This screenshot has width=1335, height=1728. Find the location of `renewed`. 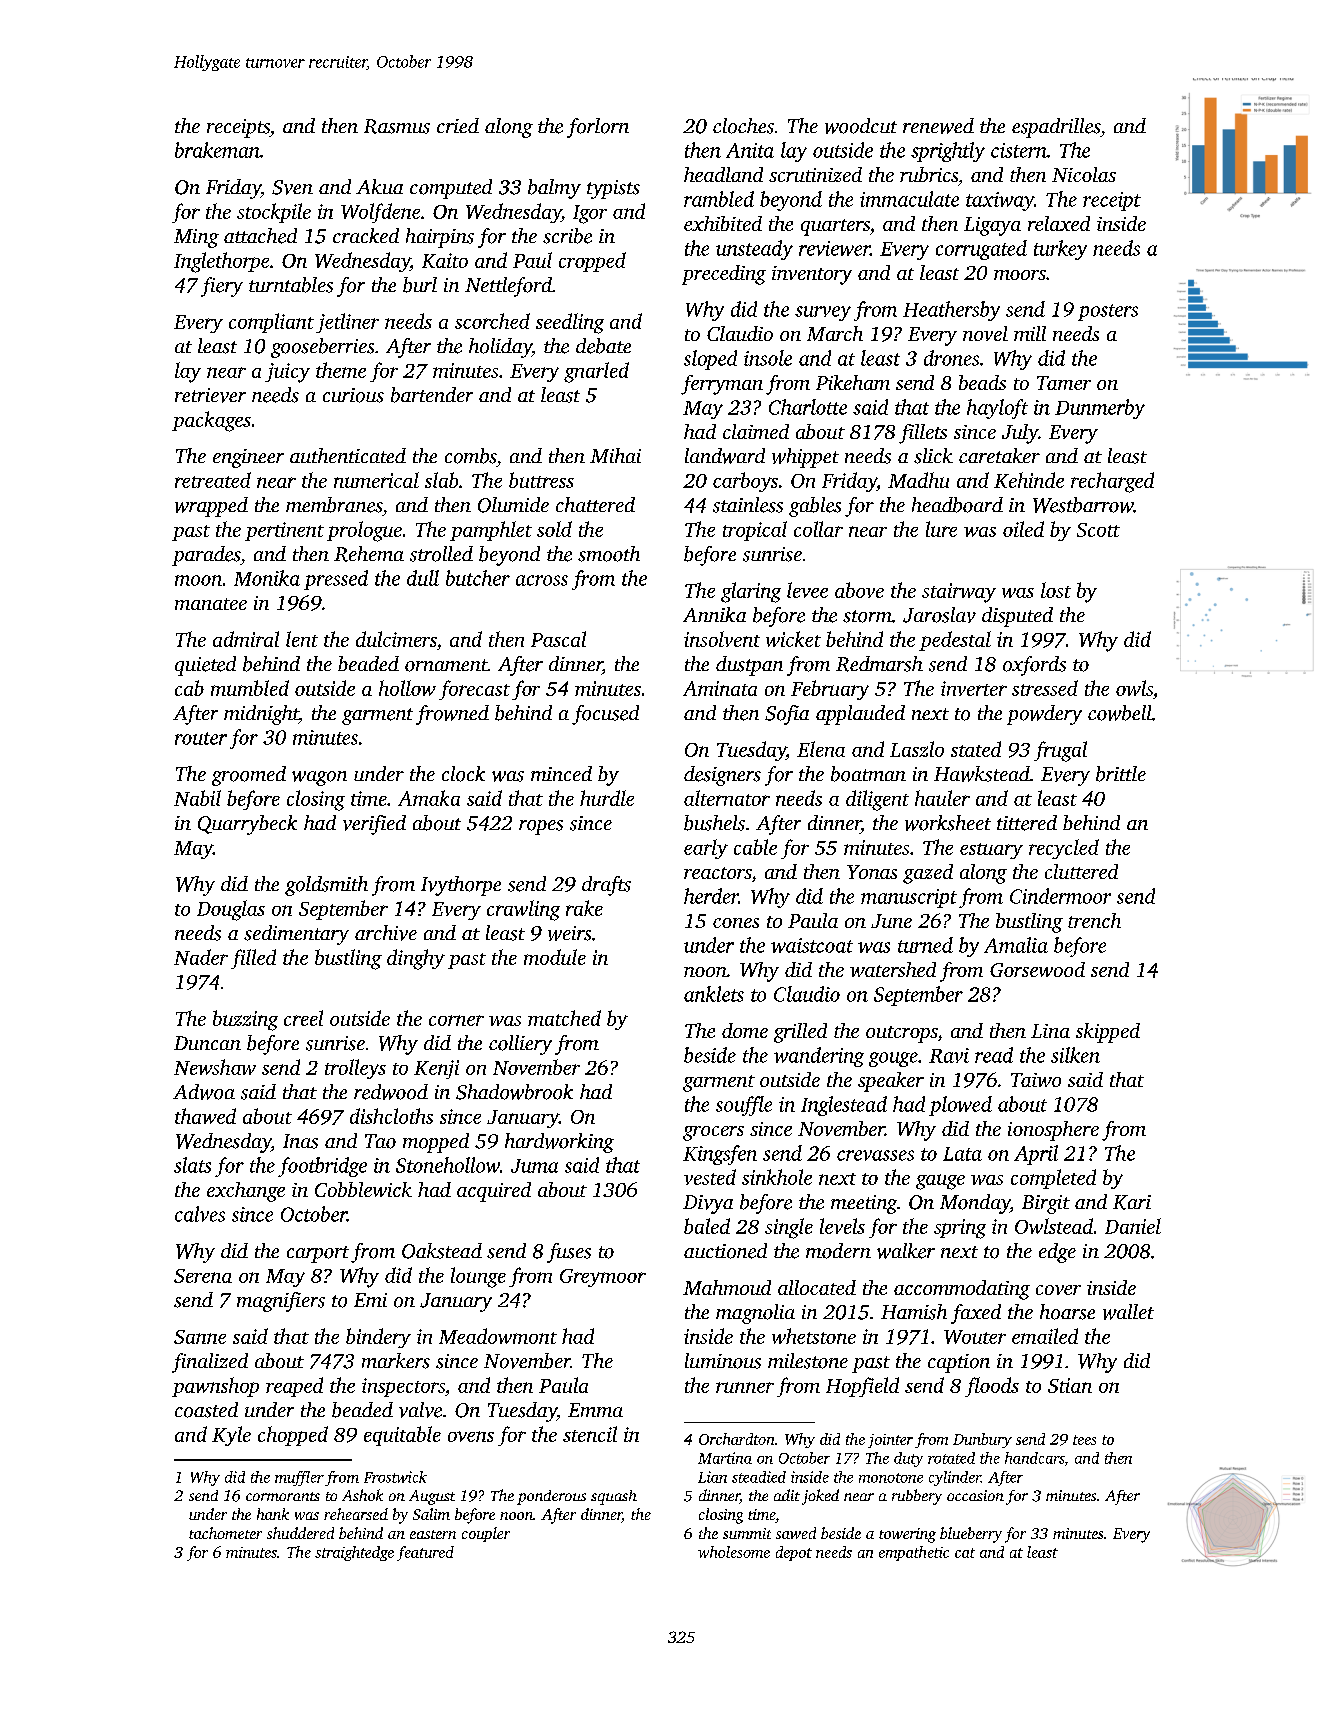

renewed is located at coordinates (938, 126).
